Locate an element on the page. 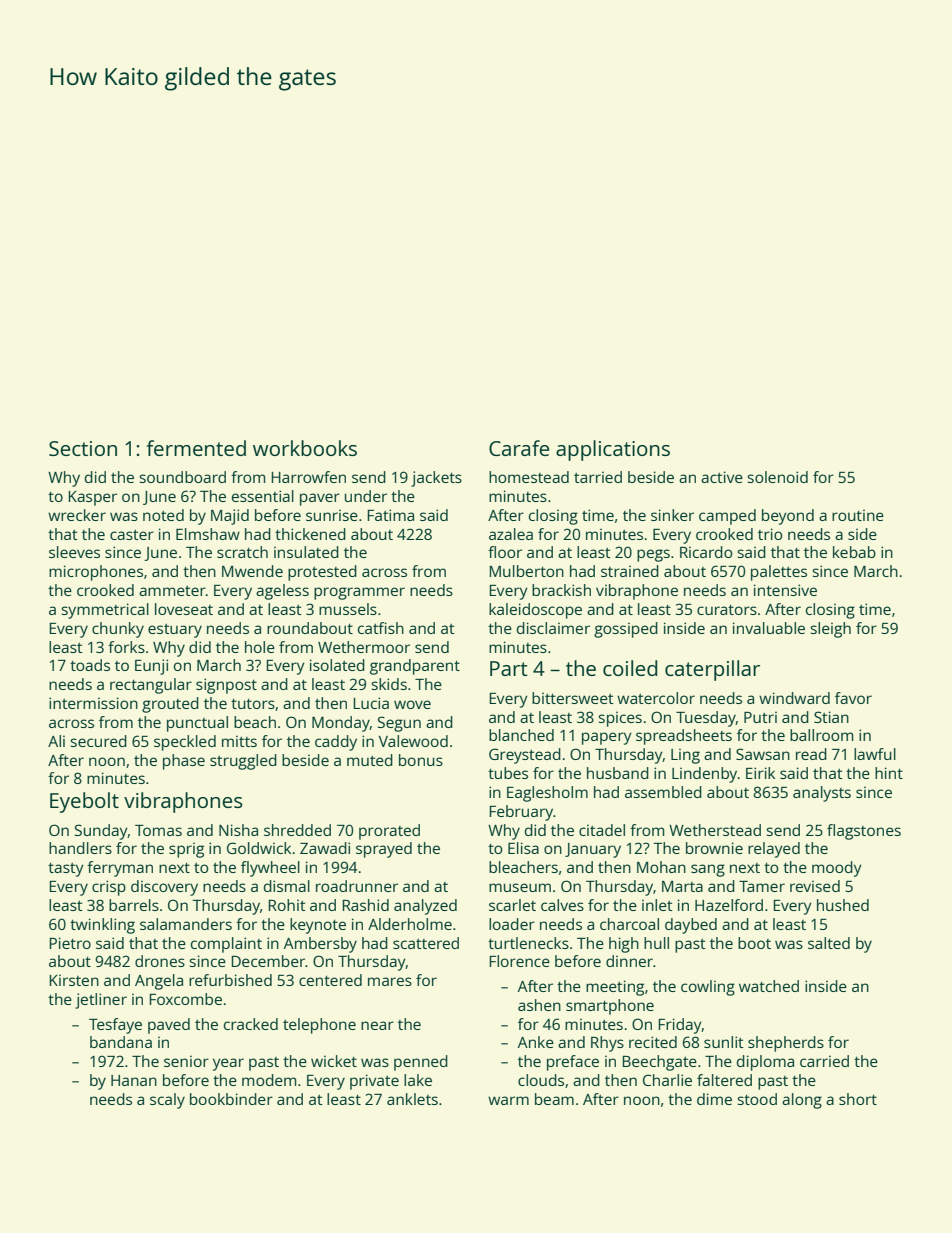 The height and width of the image is (1233, 952). stood is located at coordinates (757, 1099).
